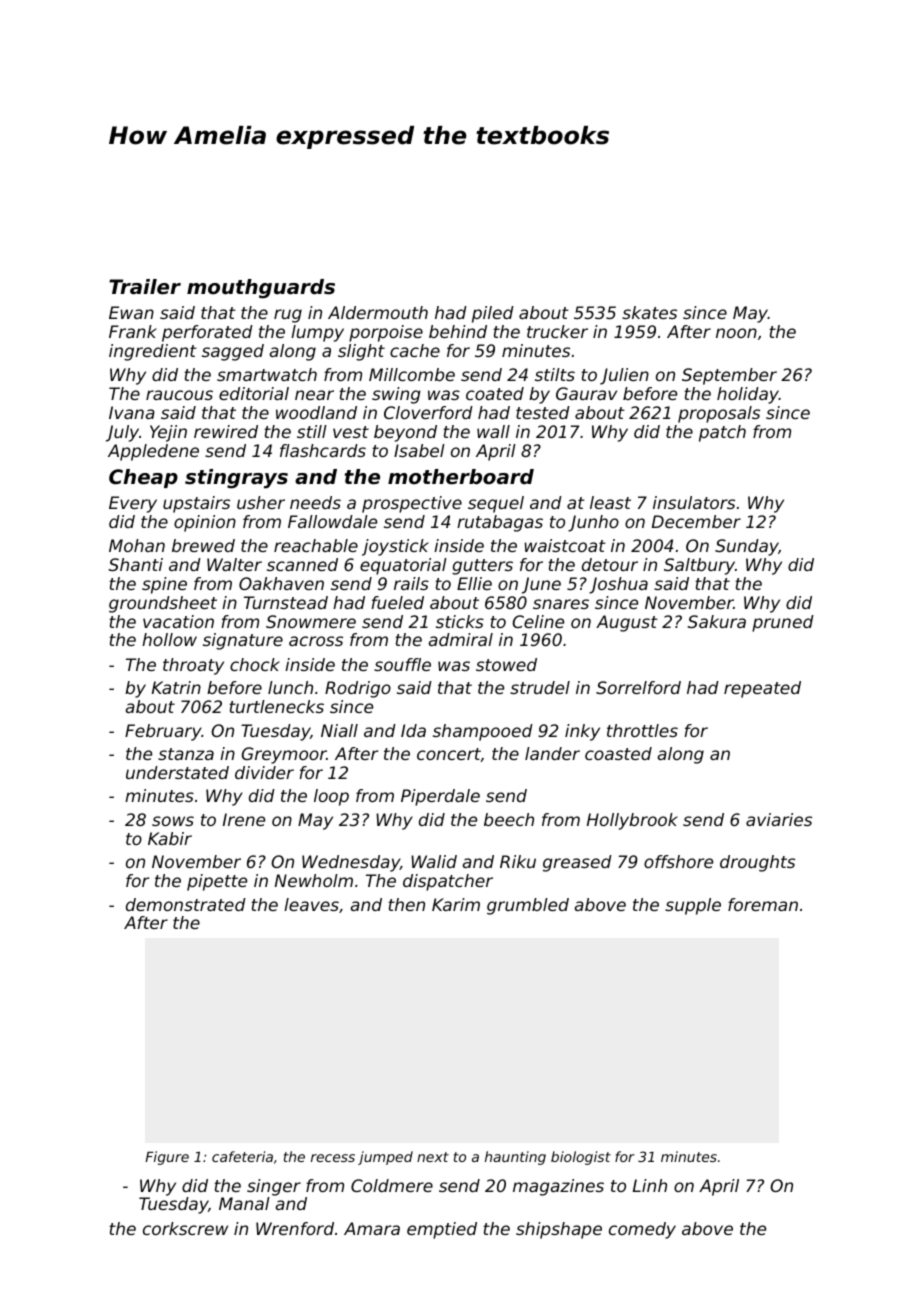  Describe the element at coordinates (557, 331) in the image. I see `trucker` at that location.
